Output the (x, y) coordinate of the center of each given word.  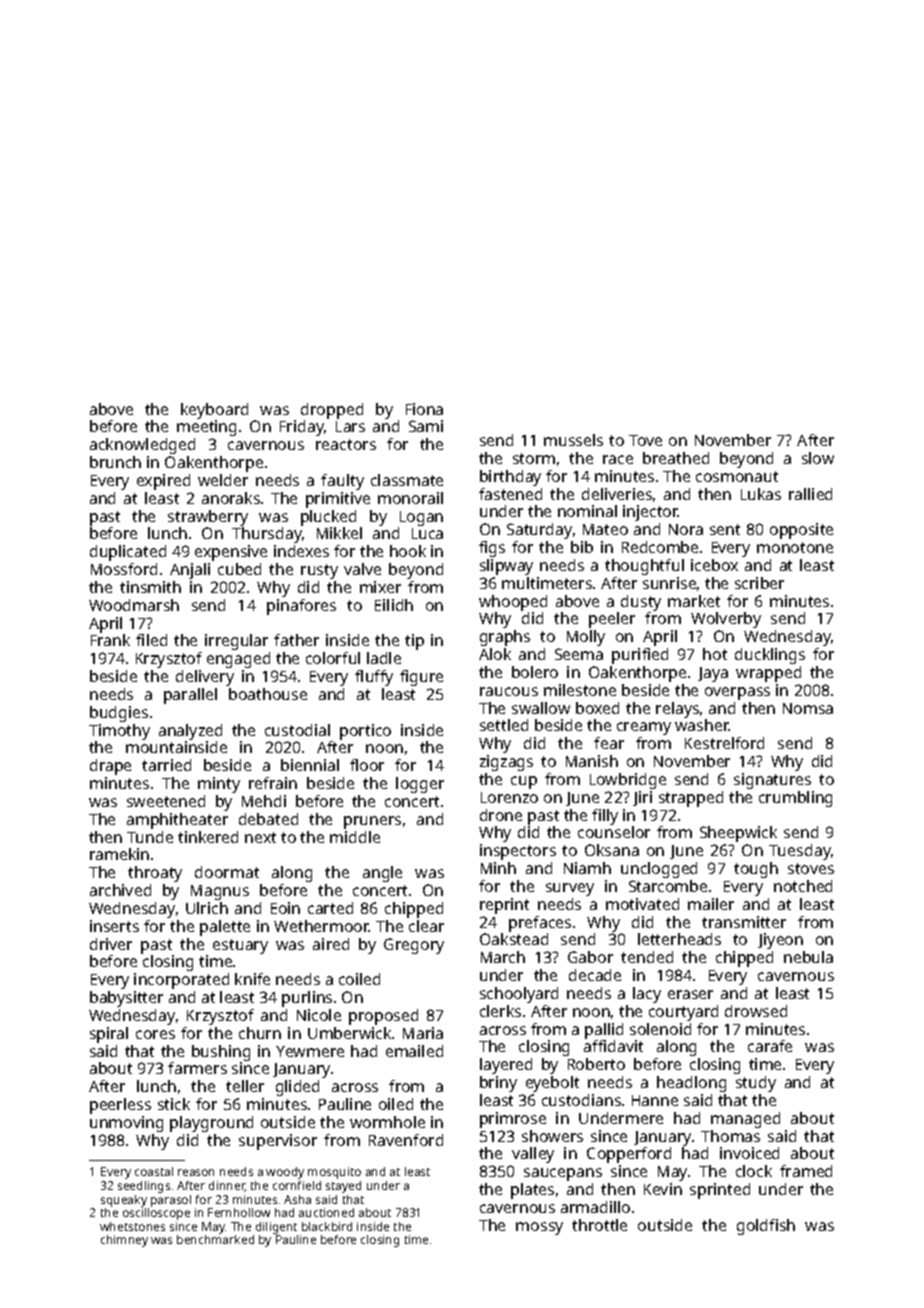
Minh (498, 868)
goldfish (766, 1227)
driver (111, 944)
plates (532, 1191)
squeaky (124, 1201)
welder (223, 480)
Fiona (424, 409)
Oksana (612, 850)
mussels (573, 440)
